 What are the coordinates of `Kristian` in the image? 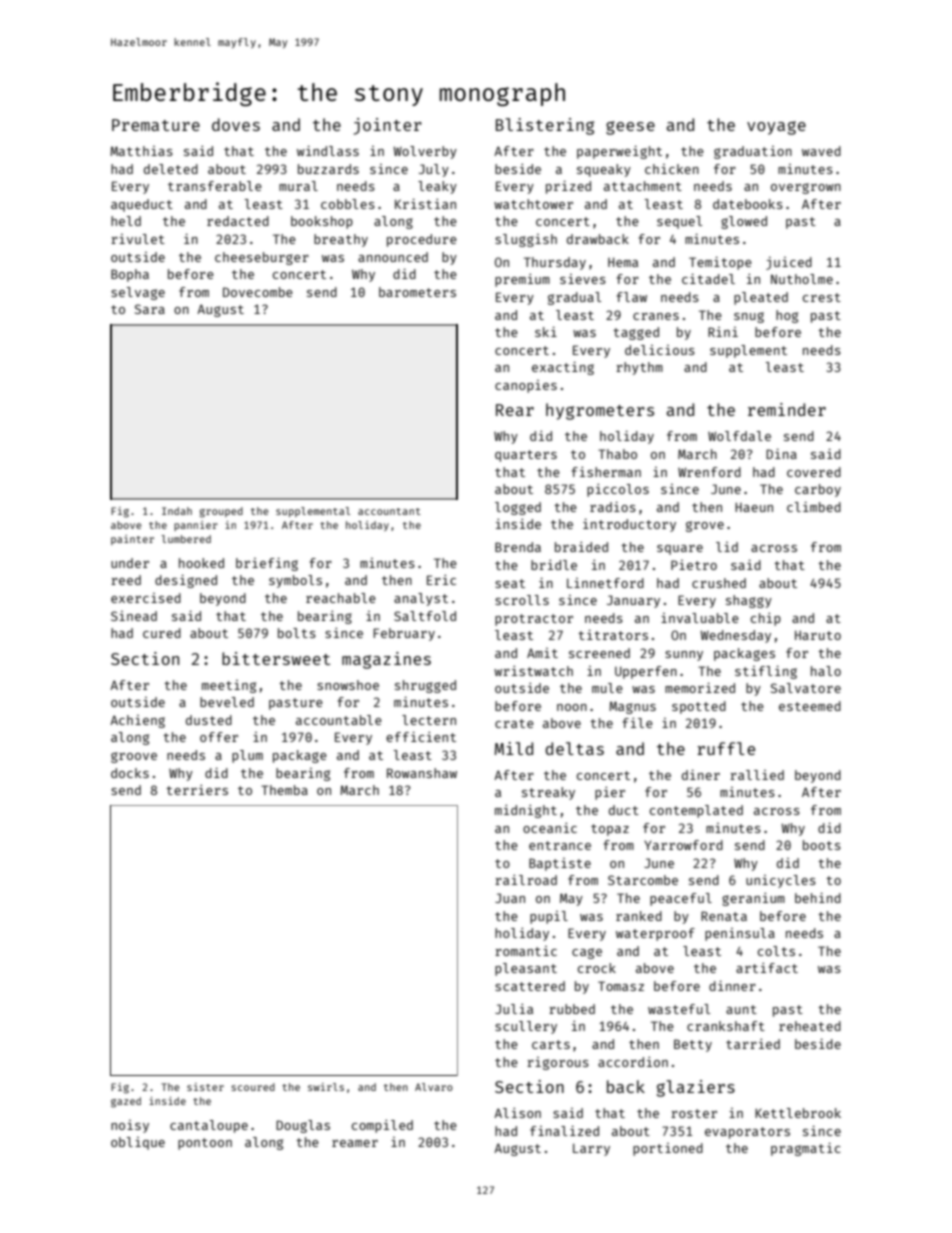 It's located at (425, 203).
